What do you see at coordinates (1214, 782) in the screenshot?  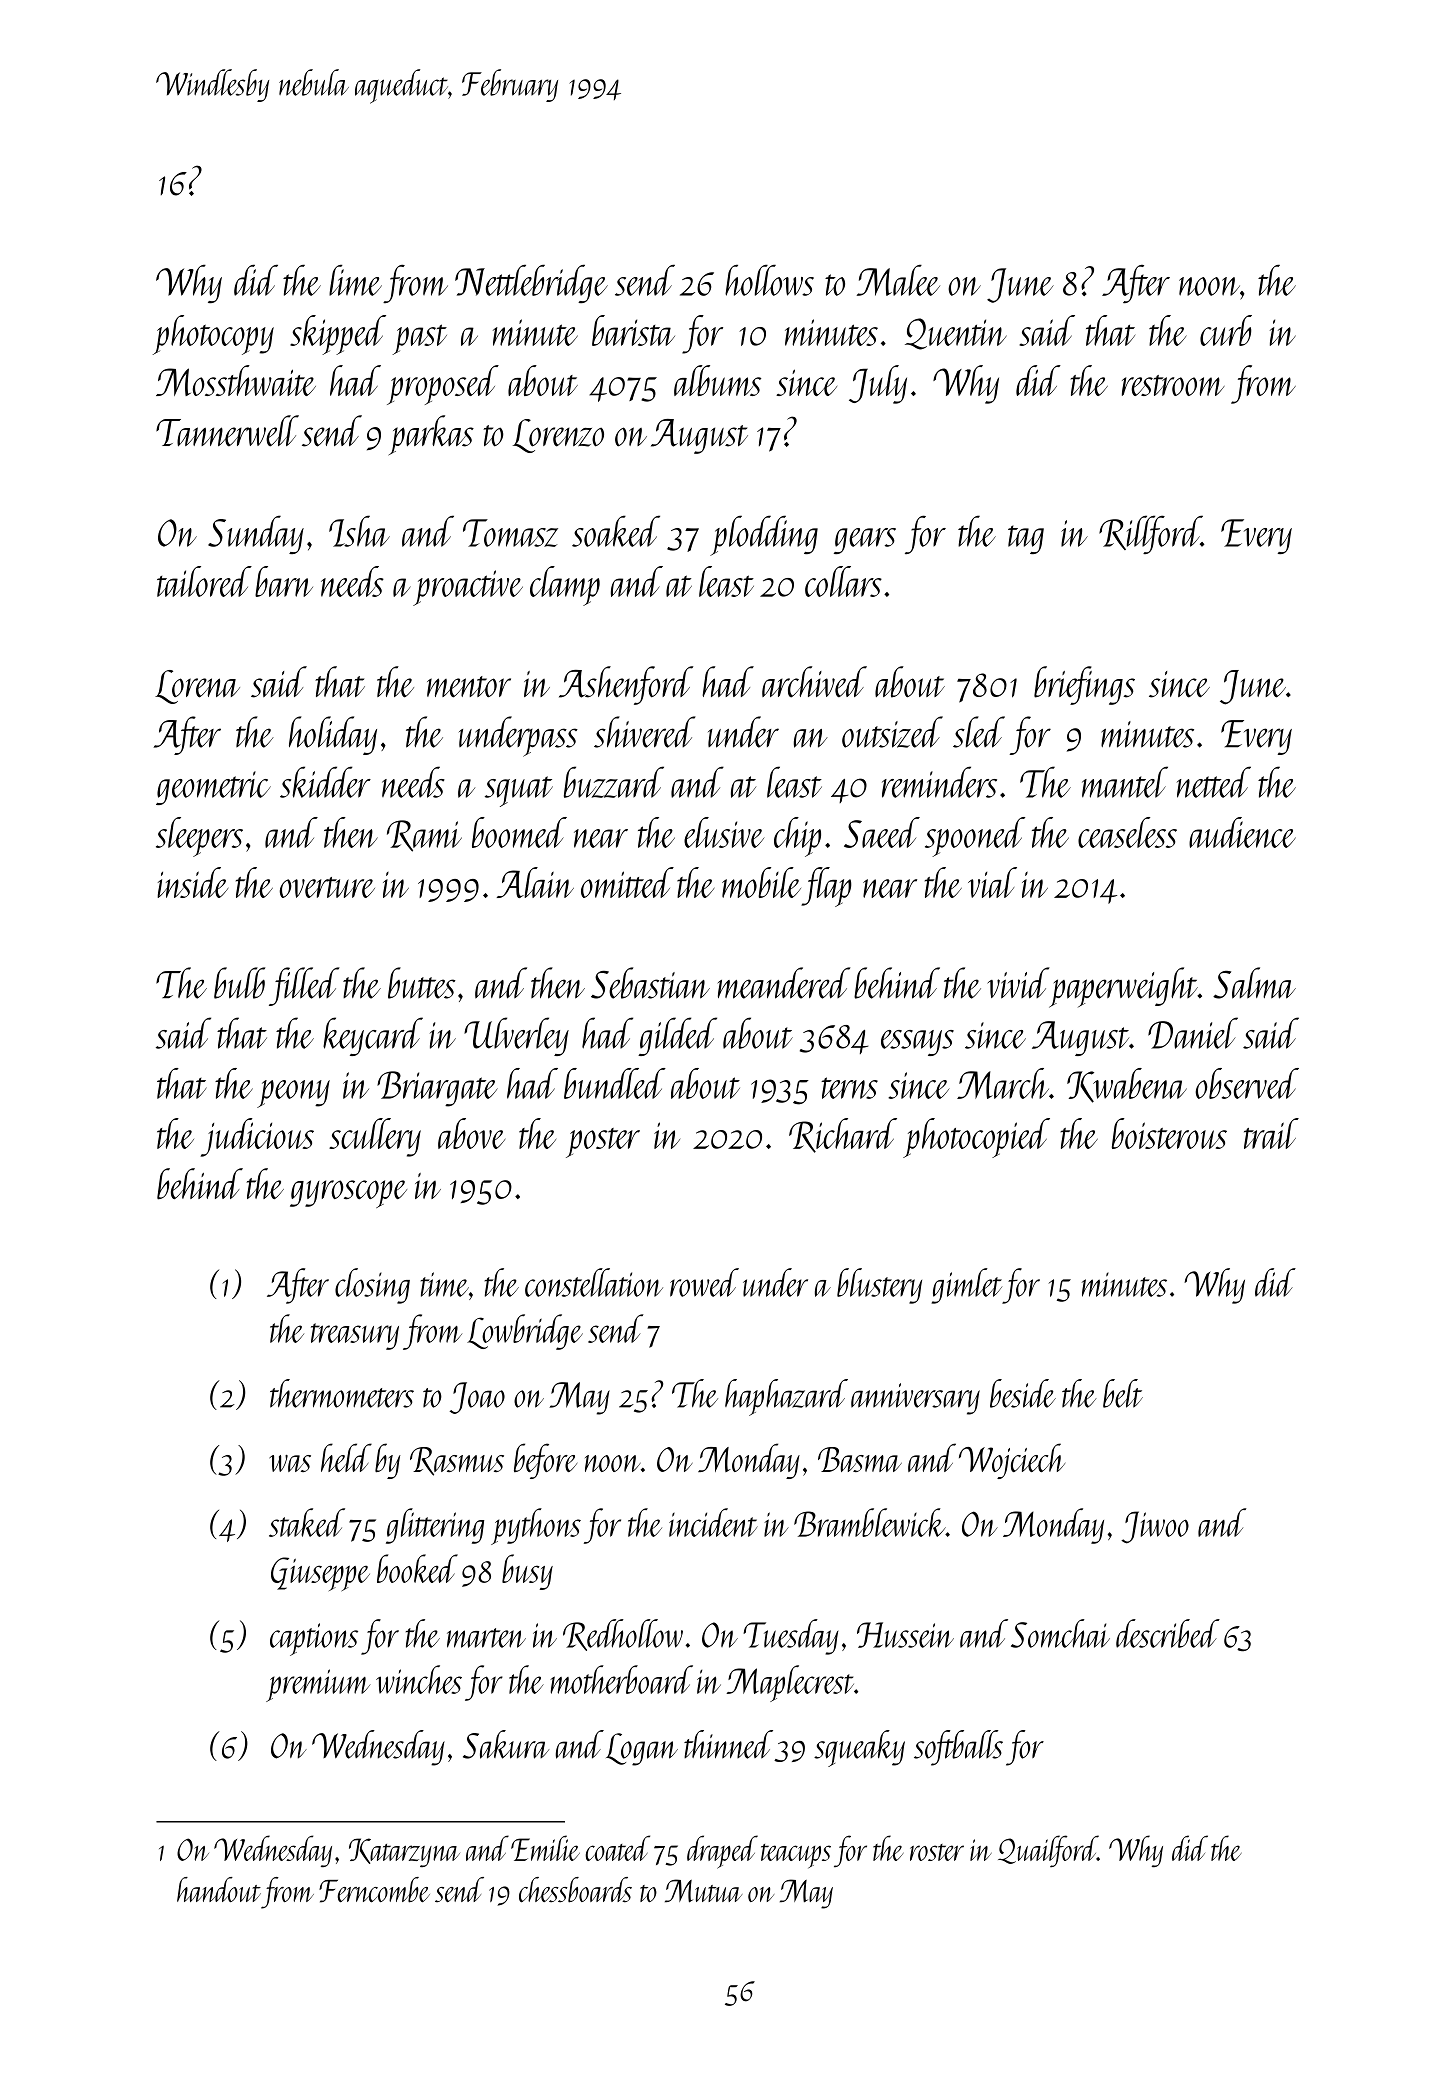 I see `netted` at bounding box center [1214, 782].
